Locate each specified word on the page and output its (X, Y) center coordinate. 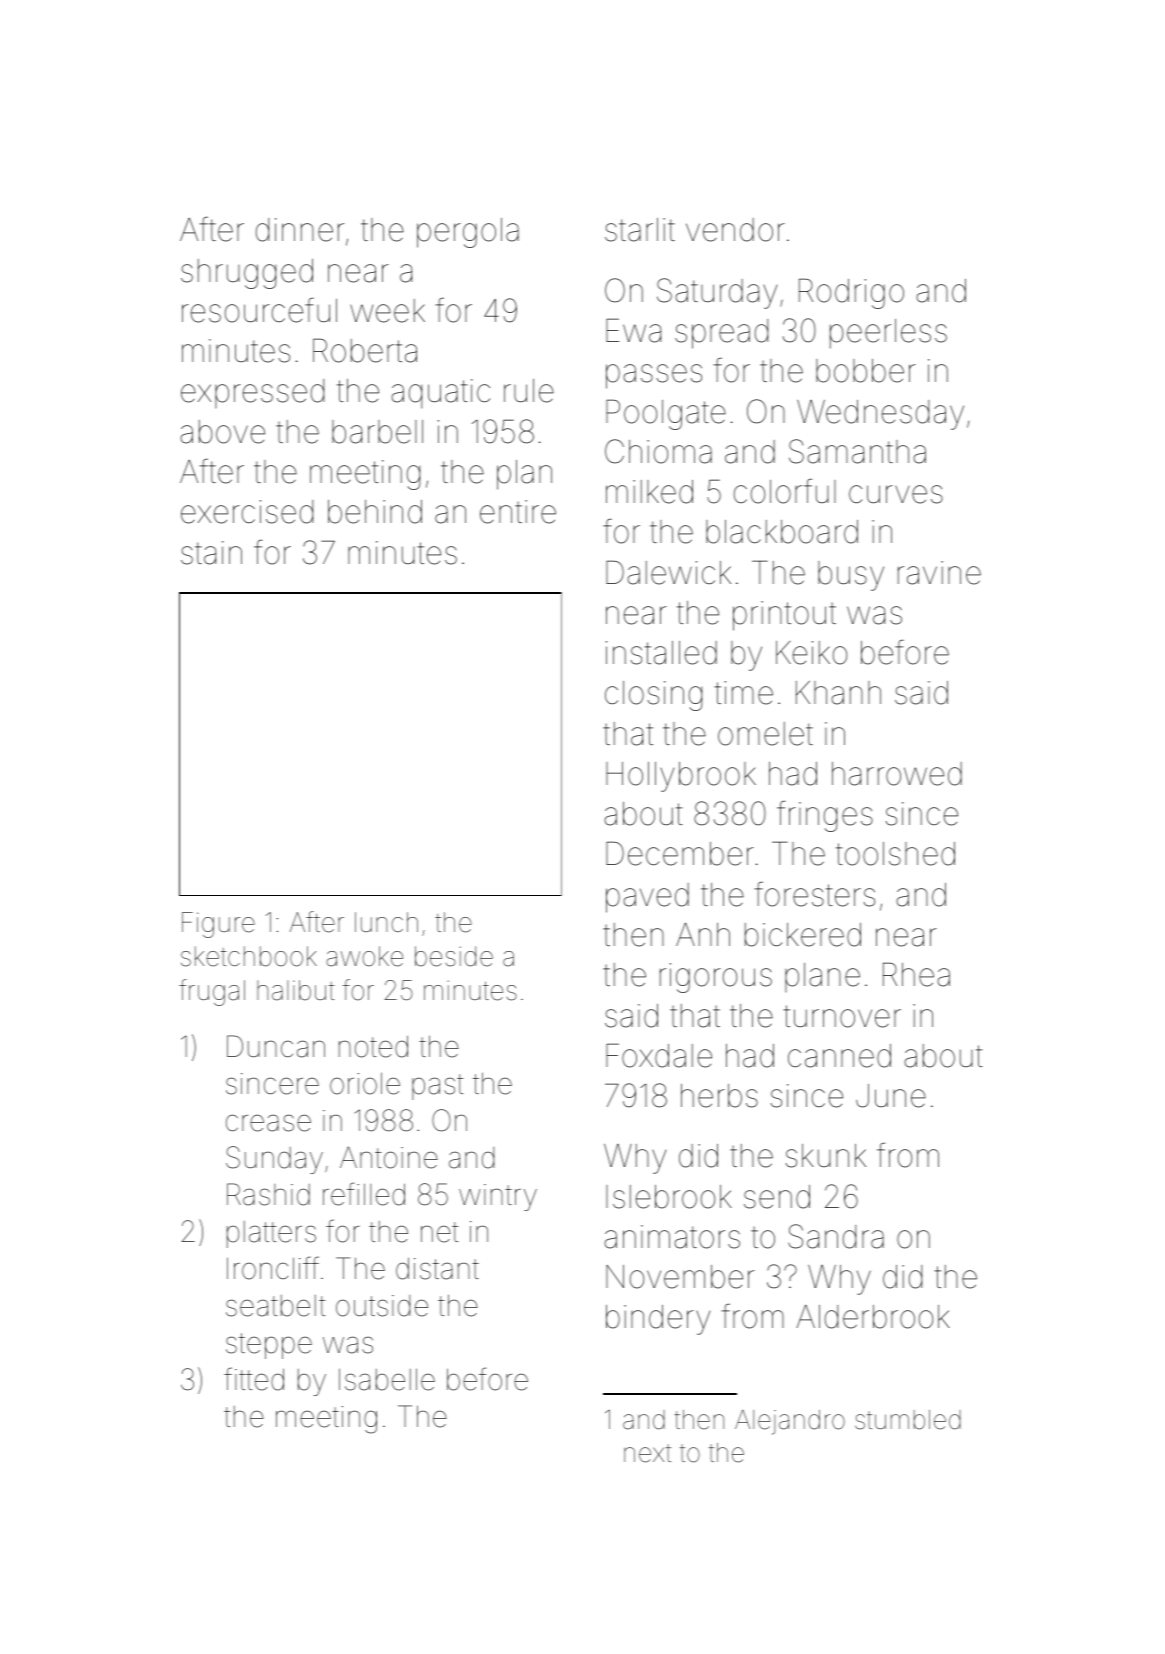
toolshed (895, 854)
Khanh (838, 693)
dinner (300, 230)
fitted (254, 1379)
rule (529, 391)
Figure (218, 925)
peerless (888, 334)
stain (211, 553)
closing (653, 696)
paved (647, 898)
